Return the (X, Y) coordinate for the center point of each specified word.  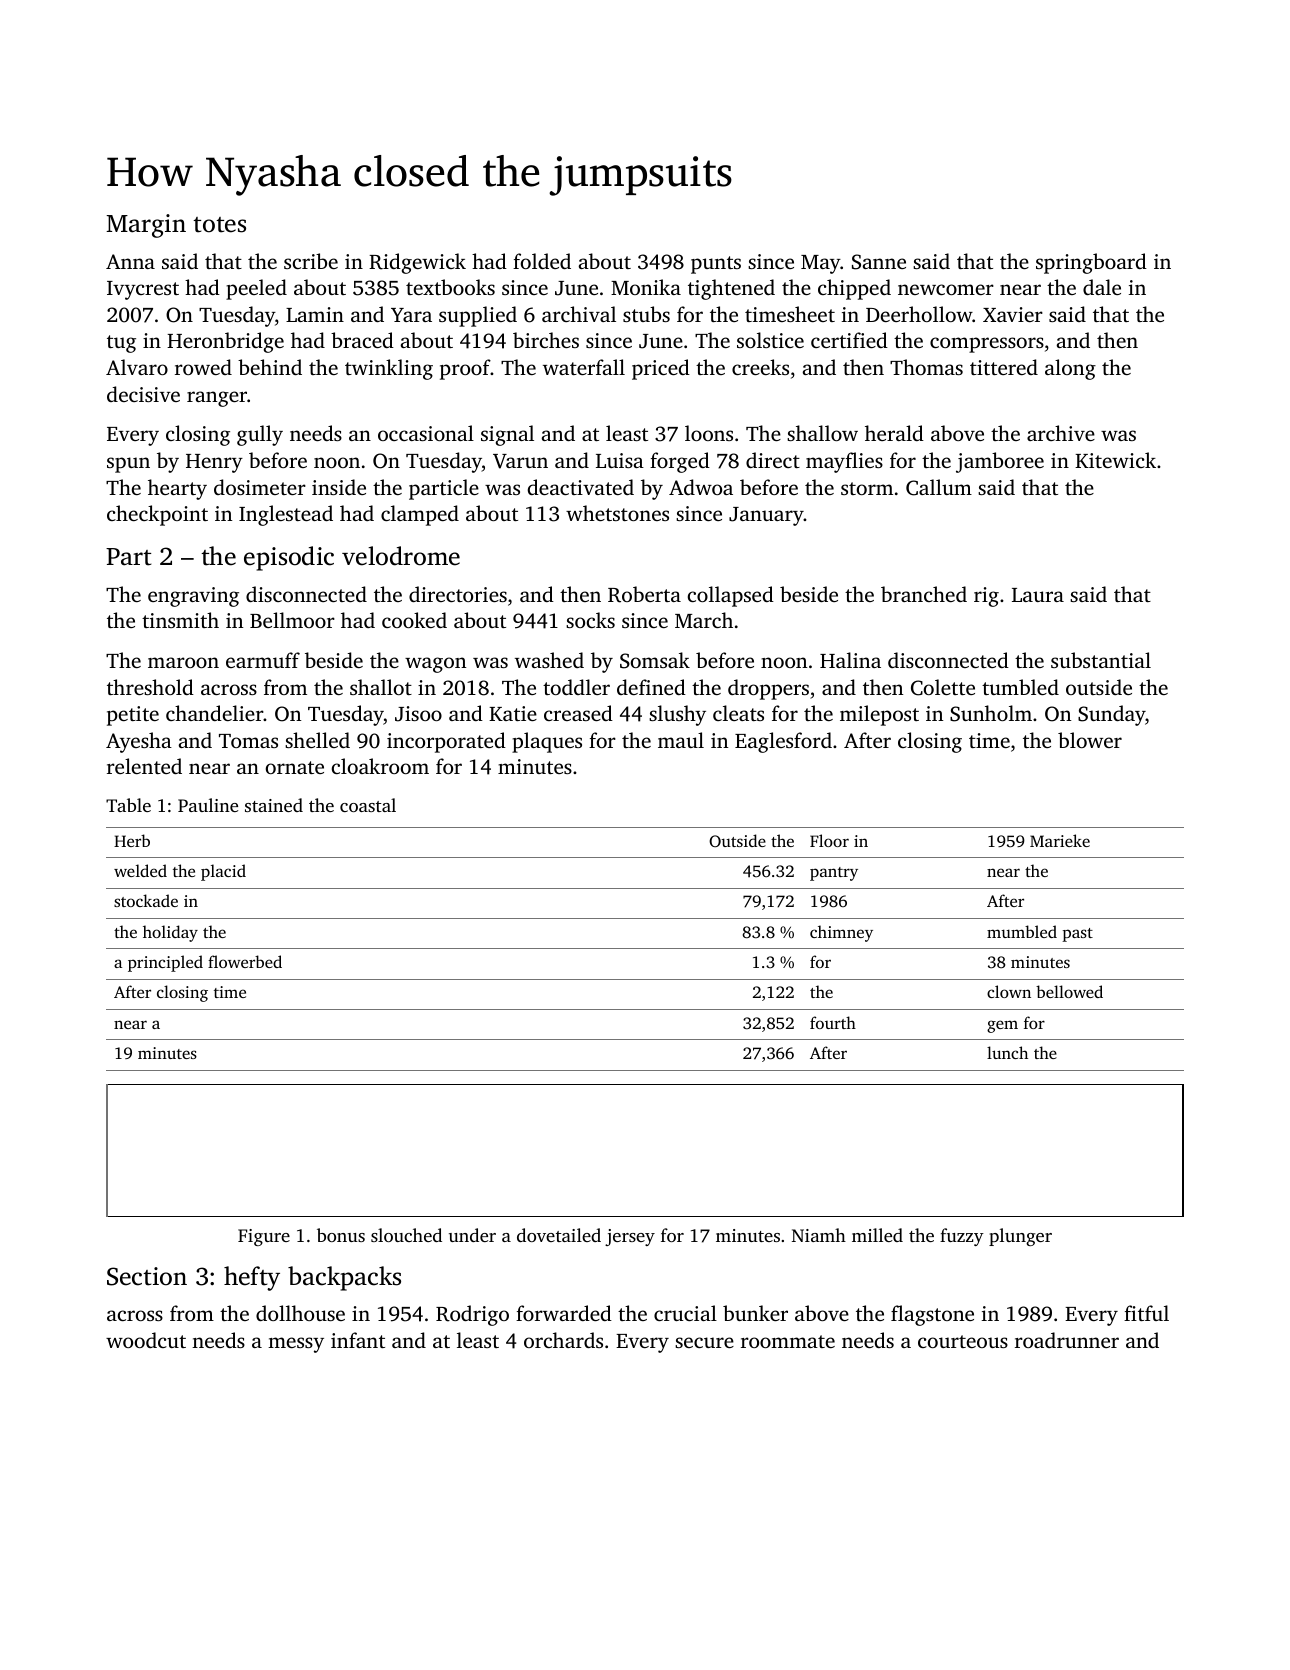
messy (296, 1345)
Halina (850, 660)
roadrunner (1067, 1340)
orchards (563, 1340)
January (766, 516)
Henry (214, 463)
